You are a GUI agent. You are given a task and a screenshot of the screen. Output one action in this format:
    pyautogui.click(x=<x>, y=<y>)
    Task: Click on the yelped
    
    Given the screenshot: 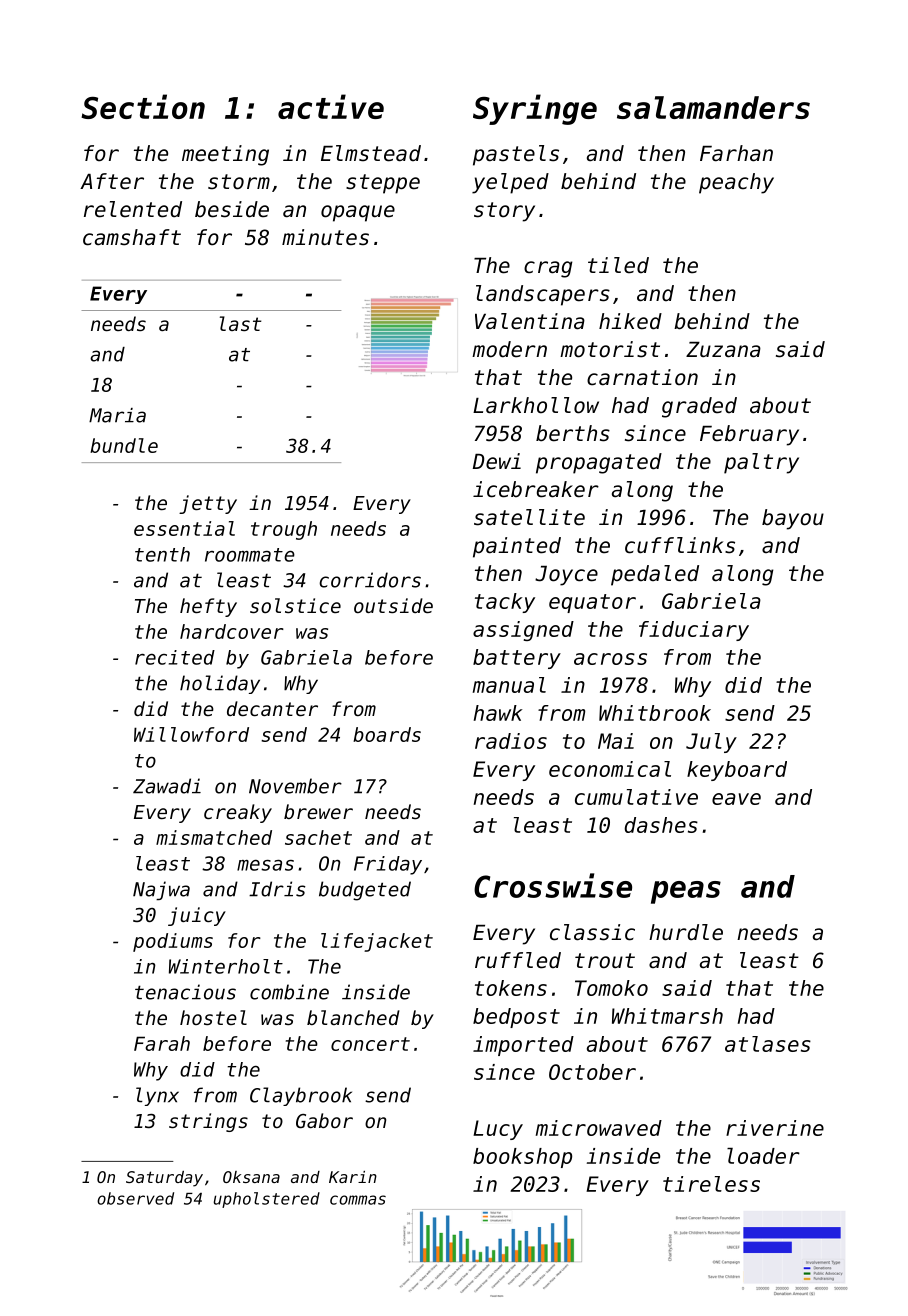 What is the action you would take?
    pyautogui.click(x=510, y=183)
